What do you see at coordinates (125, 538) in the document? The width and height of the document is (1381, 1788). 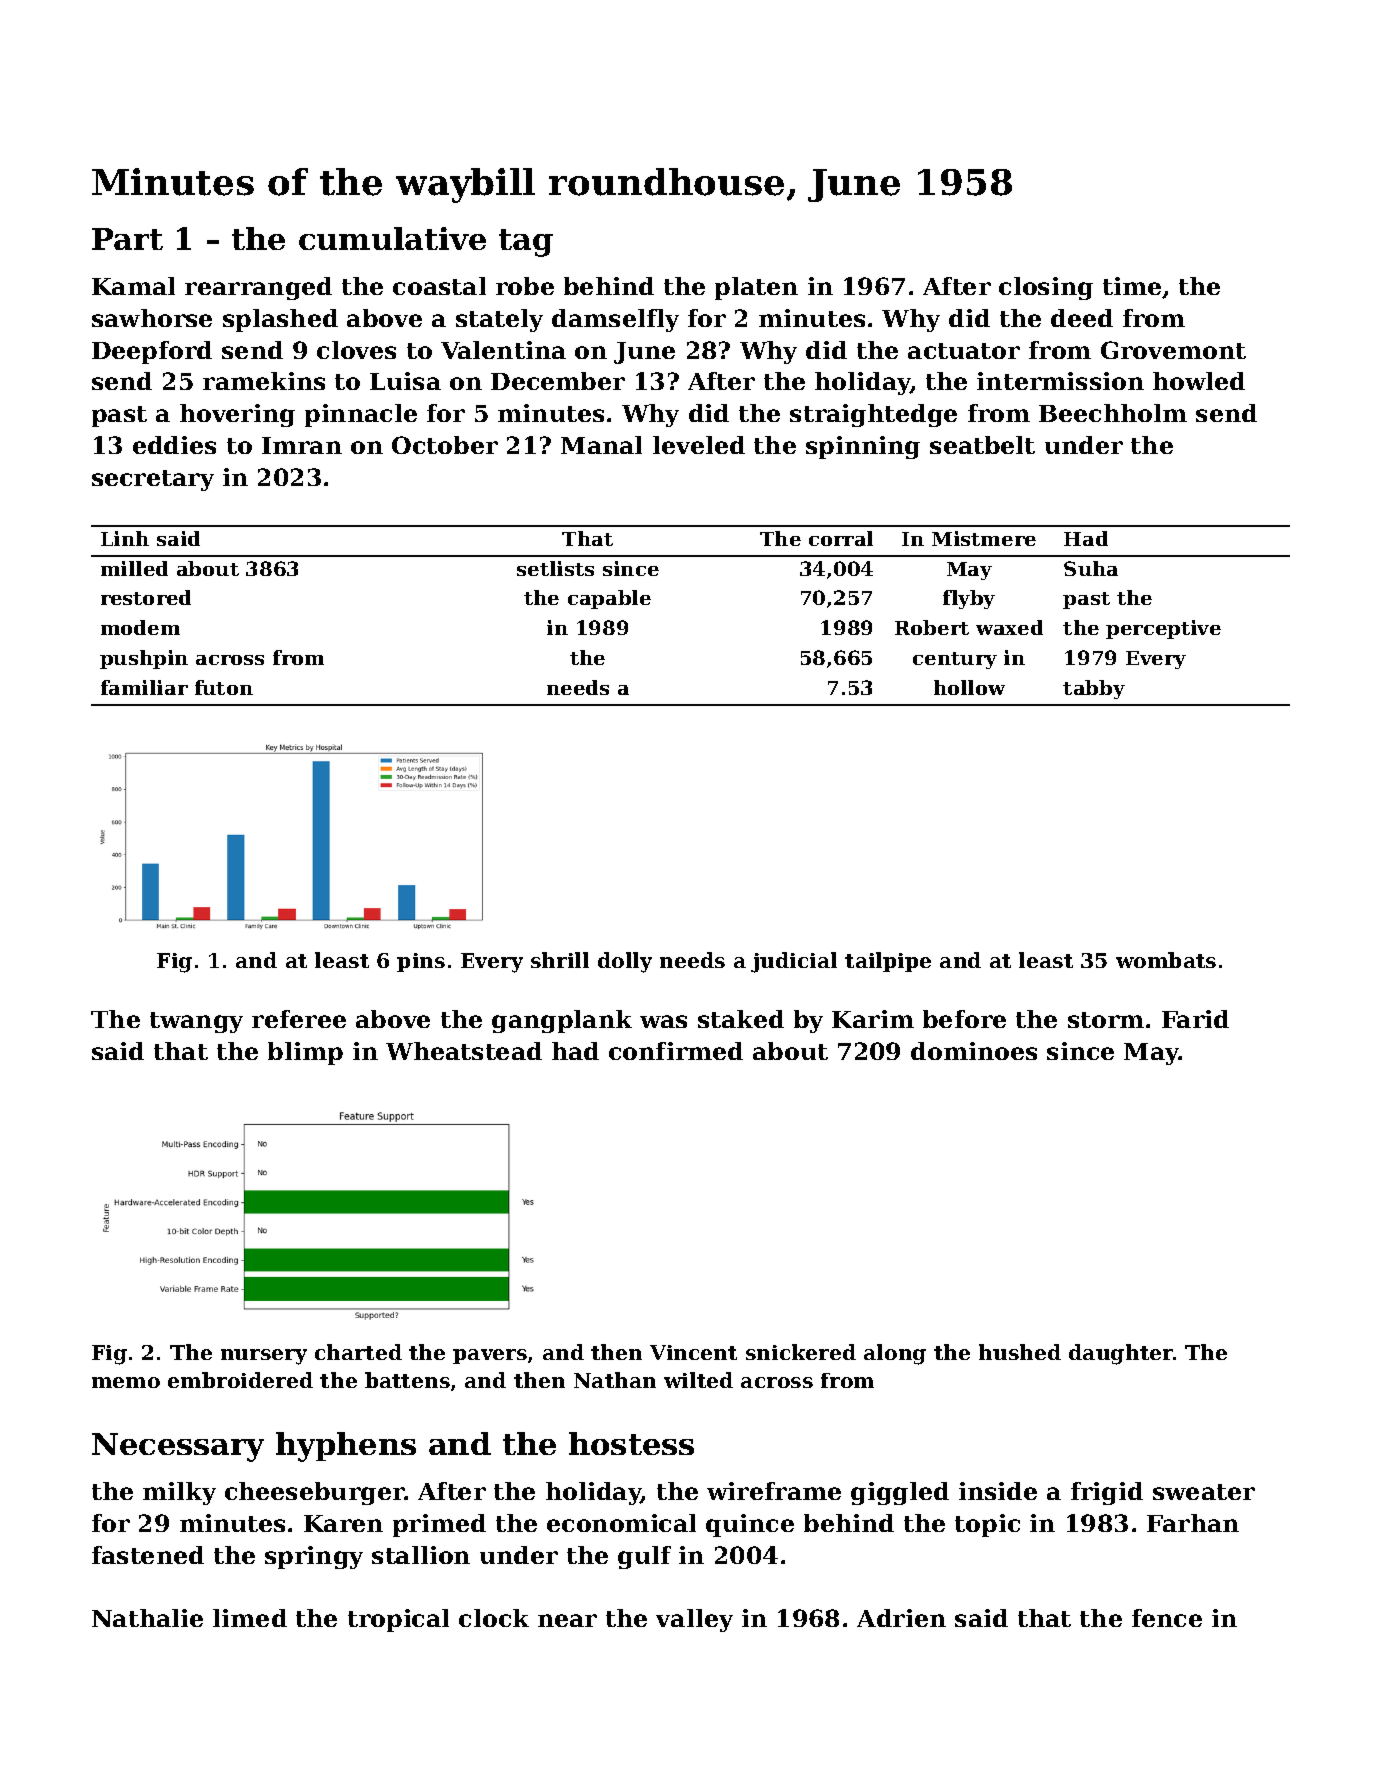 I see `Linh` at bounding box center [125, 538].
